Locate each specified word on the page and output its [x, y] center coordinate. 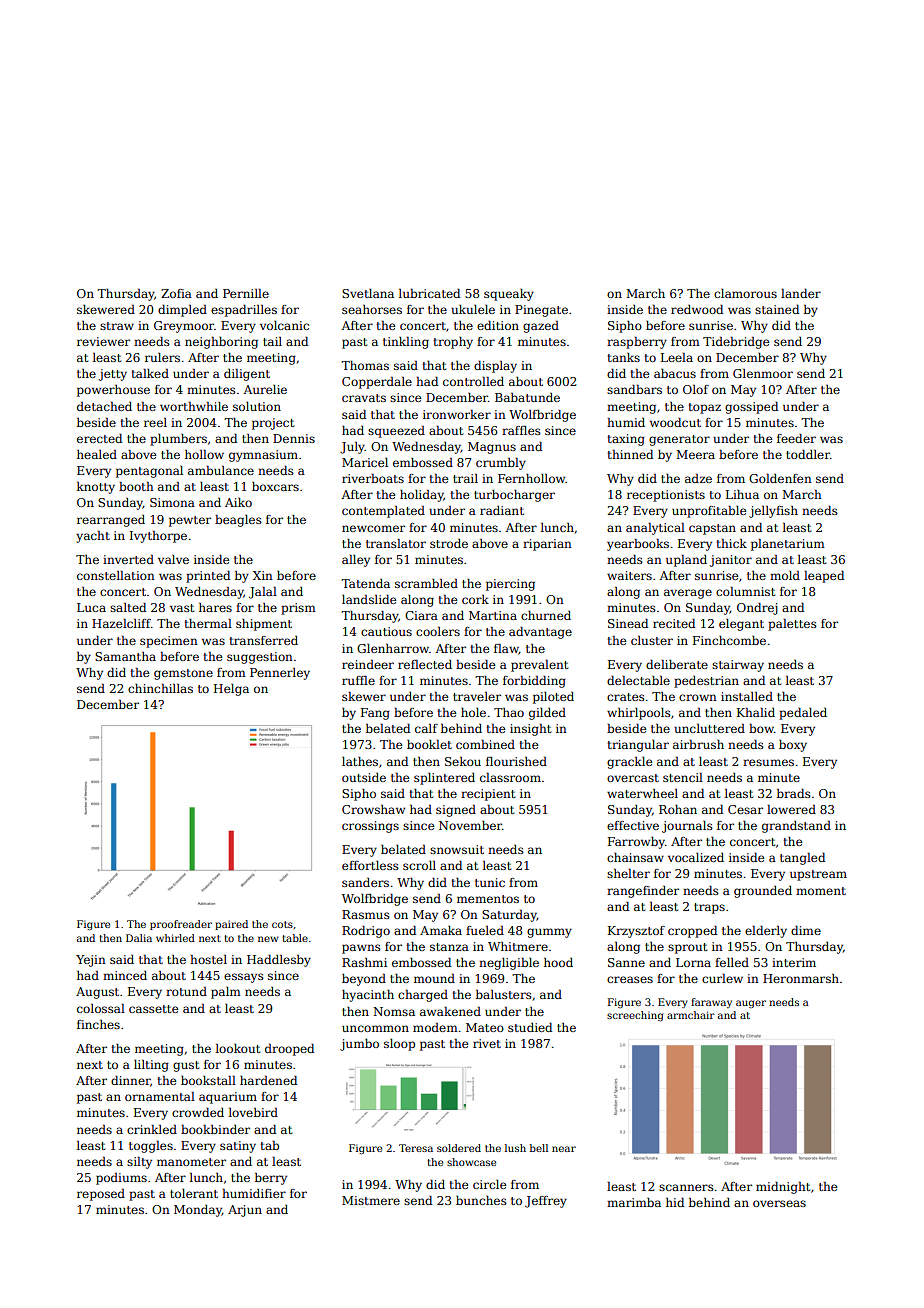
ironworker [457, 414]
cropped [692, 932]
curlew [722, 978]
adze [698, 478]
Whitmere [518, 946]
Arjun [245, 1211]
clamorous [745, 293]
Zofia [176, 293]
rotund [186, 991]
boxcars [275, 486]
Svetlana [368, 293]
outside [364, 777]
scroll [419, 865]
